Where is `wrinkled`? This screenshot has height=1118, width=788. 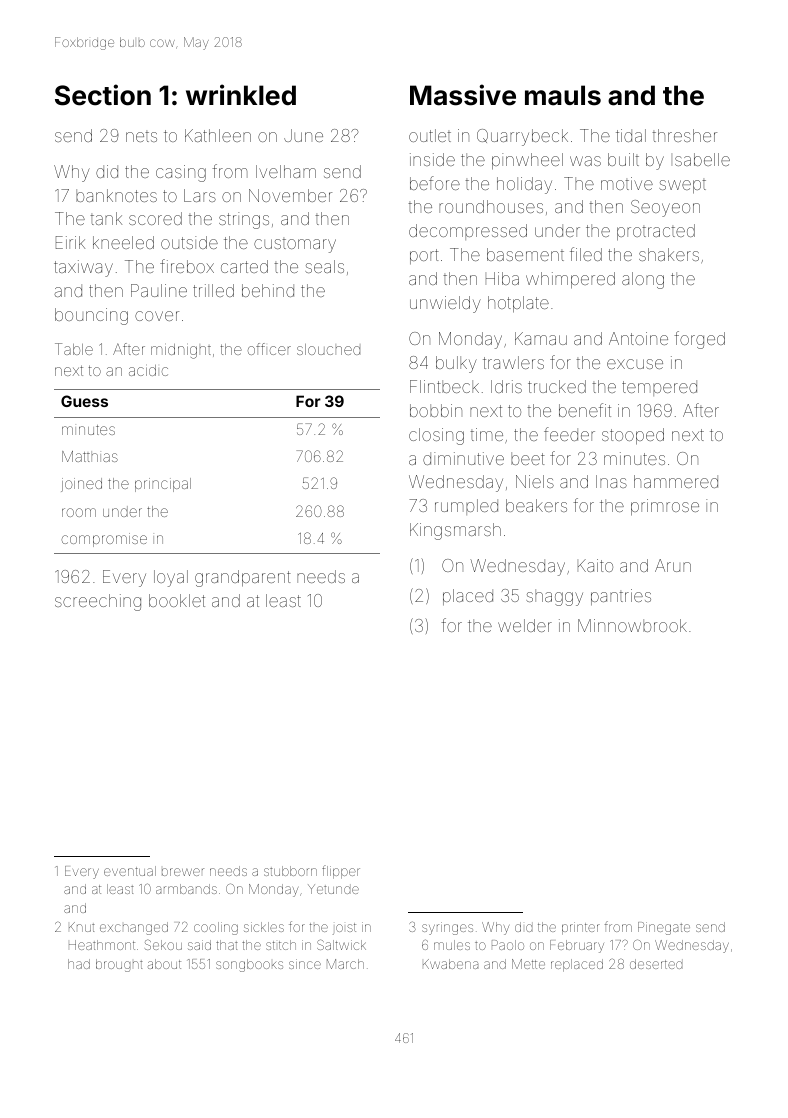
wrinkled is located at coordinates (241, 95).
